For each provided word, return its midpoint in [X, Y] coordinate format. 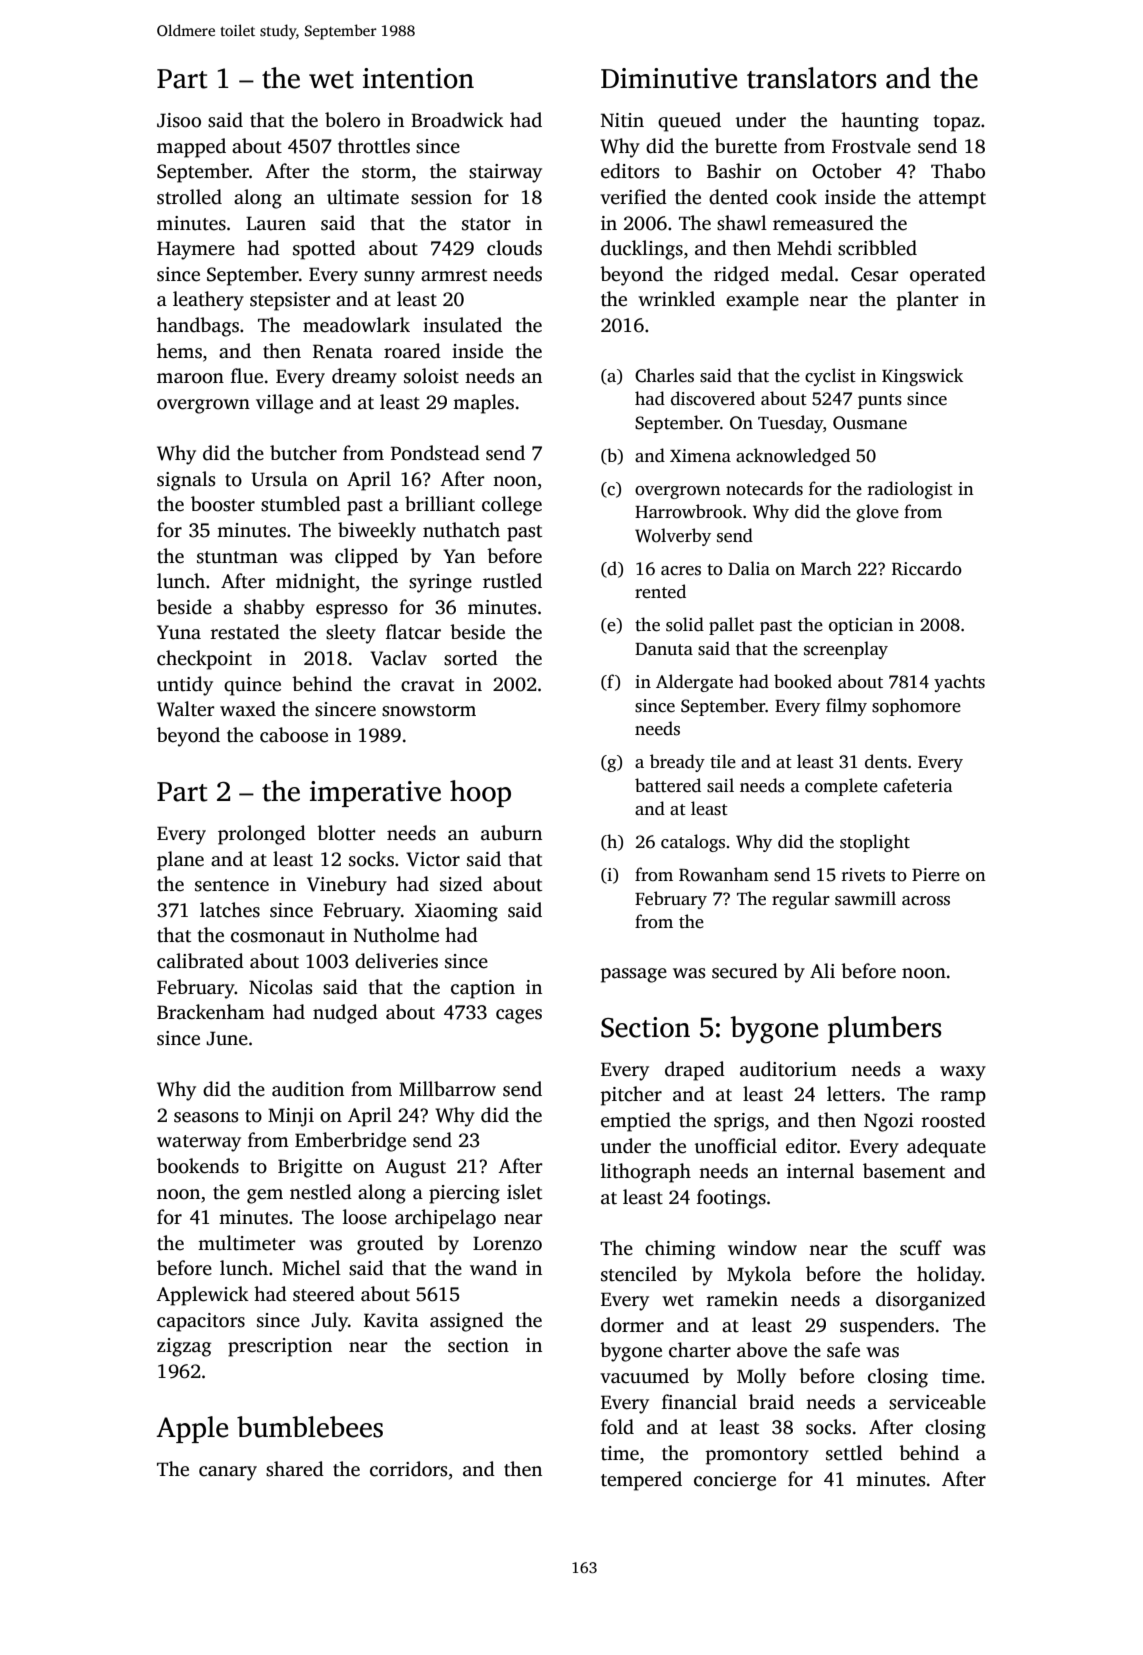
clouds [514, 248]
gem [265, 1196]
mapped [191, 148]
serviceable [937, 1402]
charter [700, 1350]
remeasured [823, 223]
